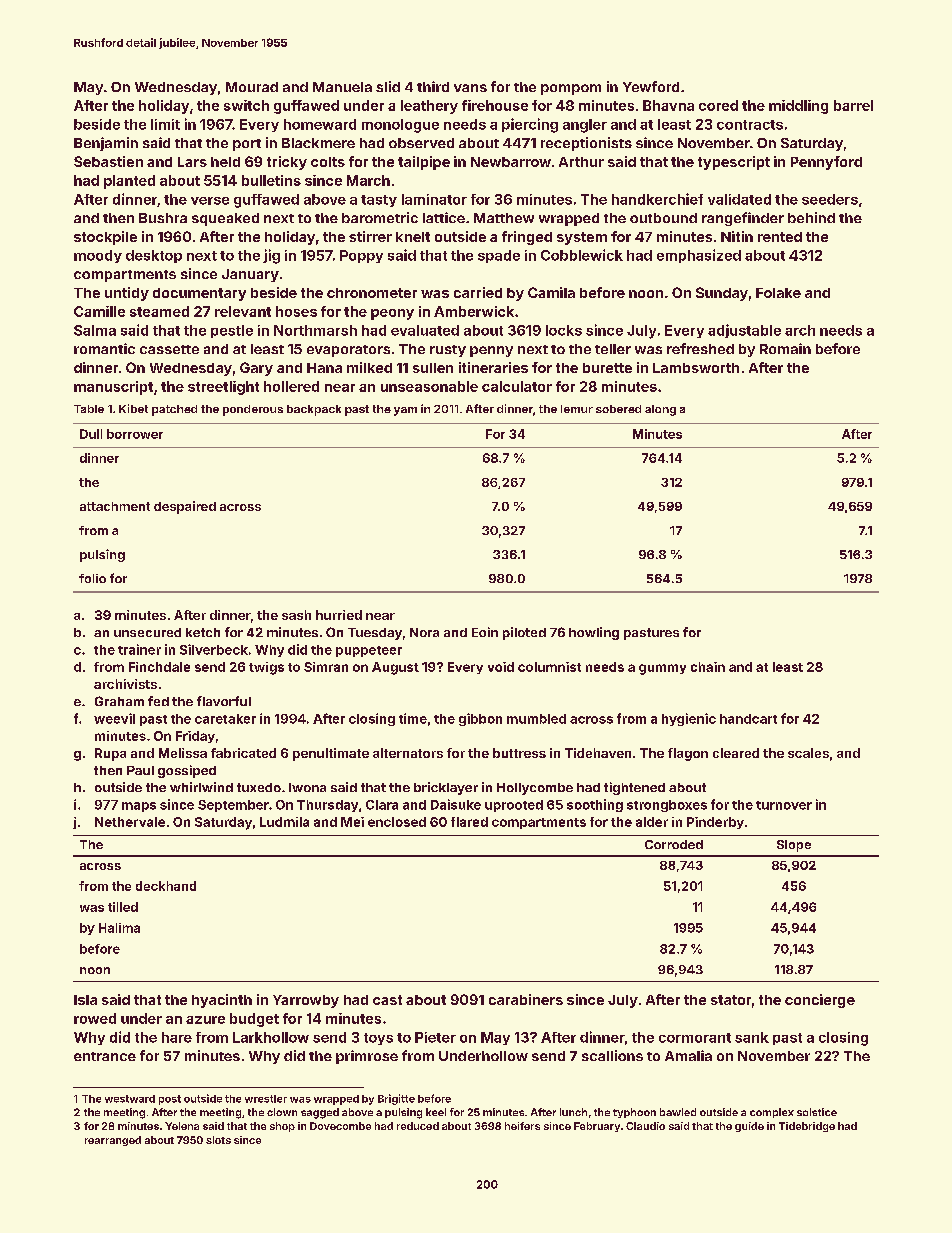  What do you see at coordinates (361, 256) in the screenshot?
I see `Poppy` at bounding box center [361, 256].
